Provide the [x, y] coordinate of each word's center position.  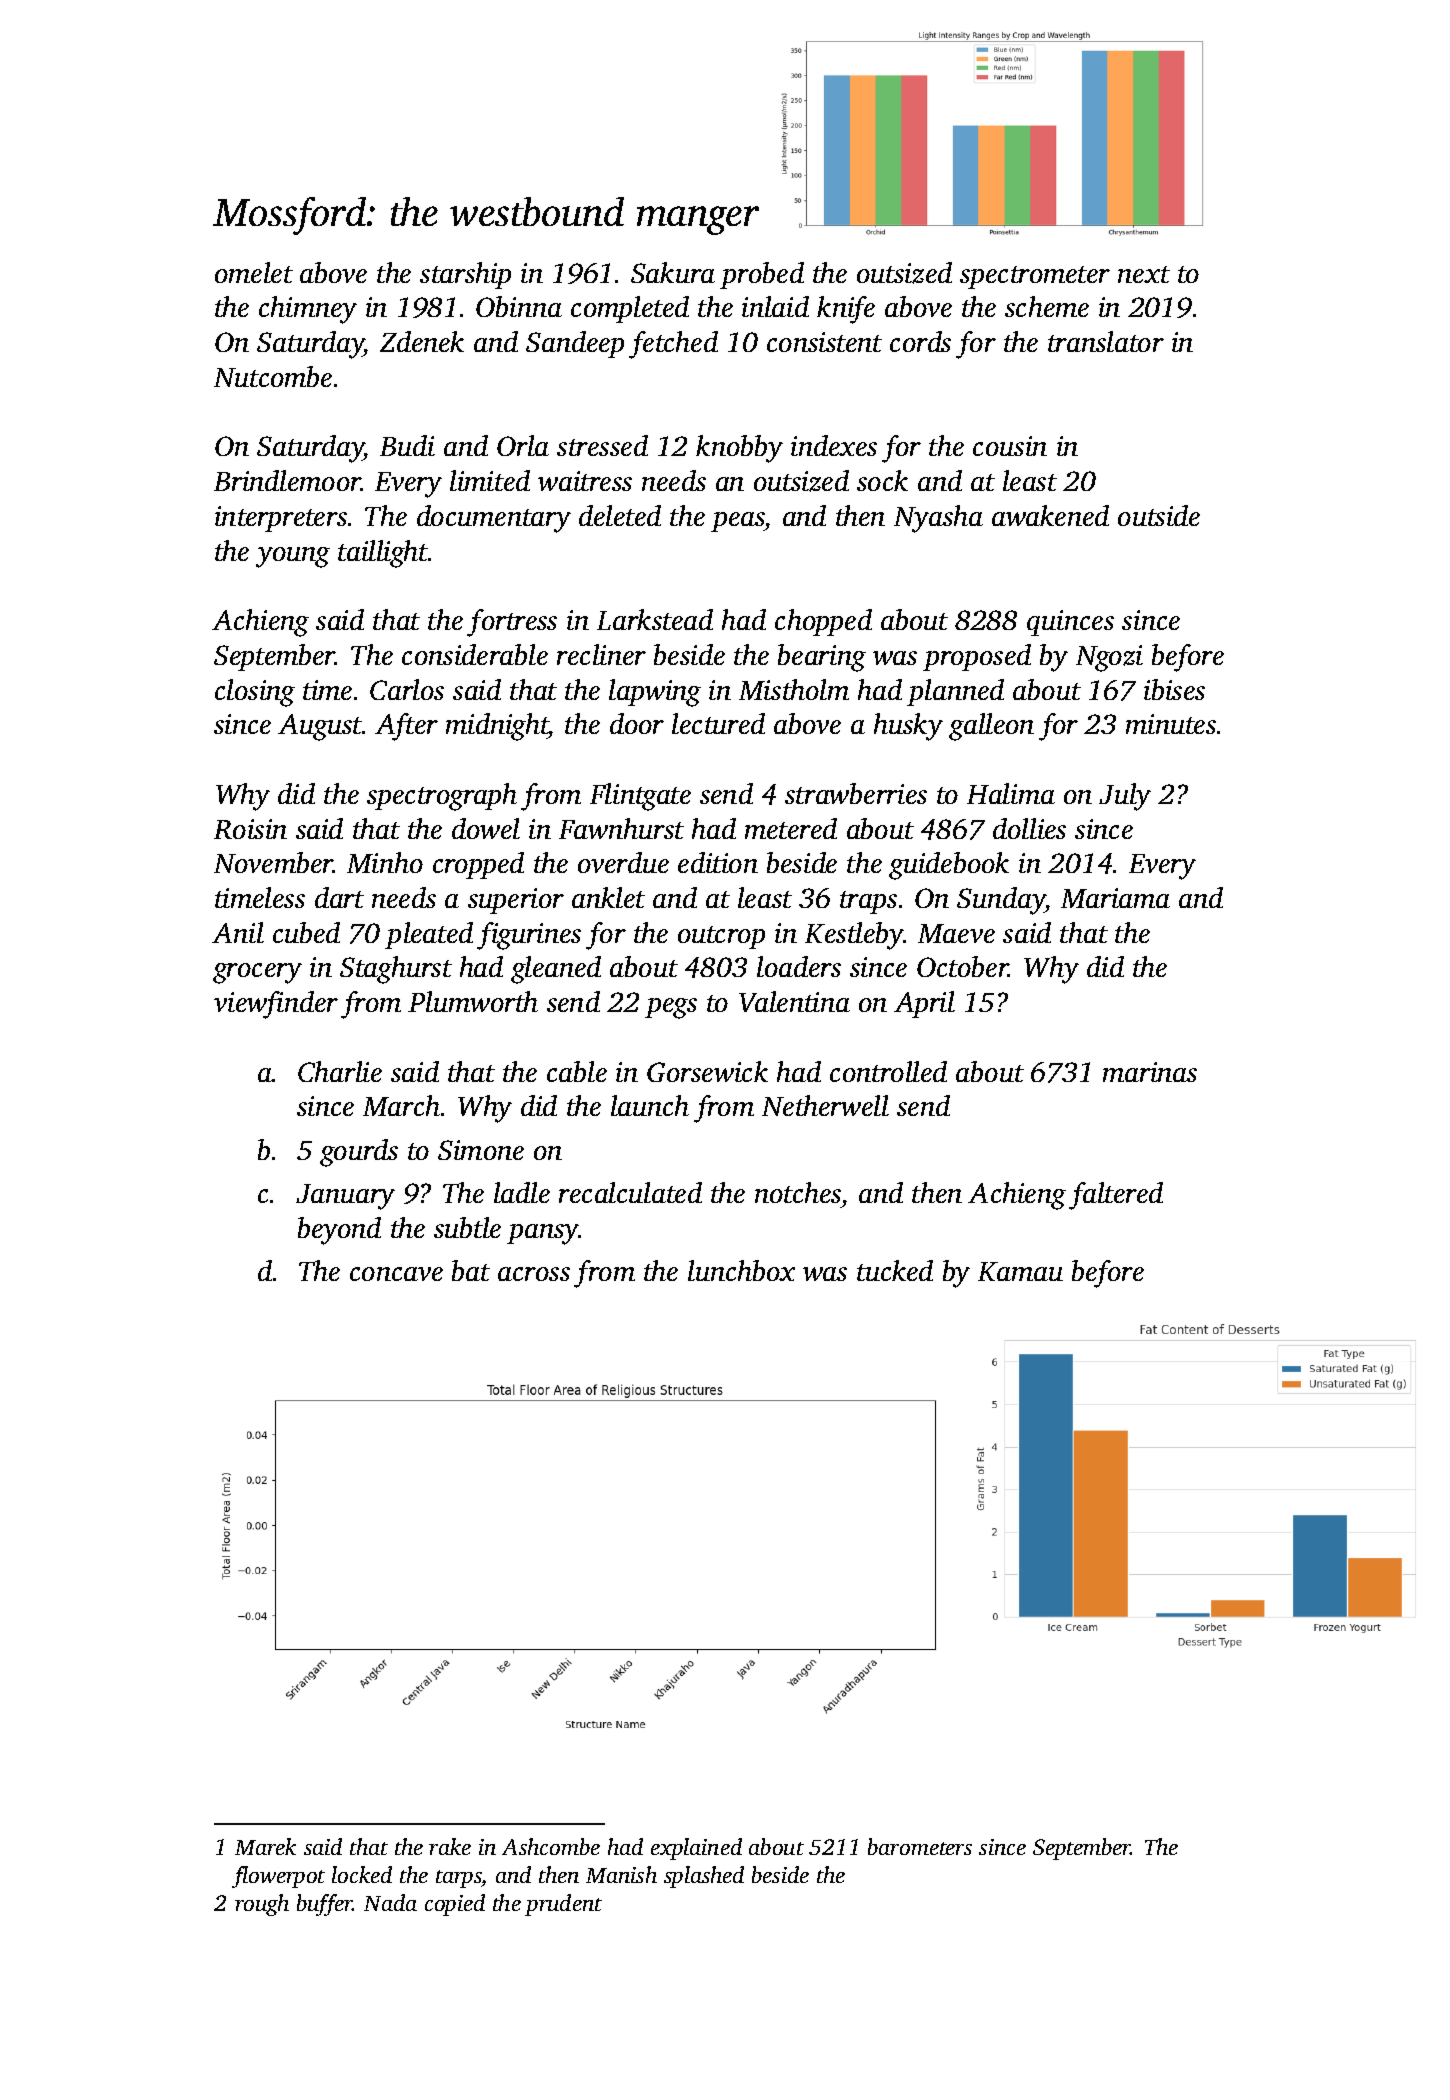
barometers [920, 1846]
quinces [1070, 623]
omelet [254, 272]
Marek [265, 1846]
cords [920, 341]
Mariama [1115, 898]
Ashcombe [551, 1846]
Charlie [340, 1071]
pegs [671, 1008]
